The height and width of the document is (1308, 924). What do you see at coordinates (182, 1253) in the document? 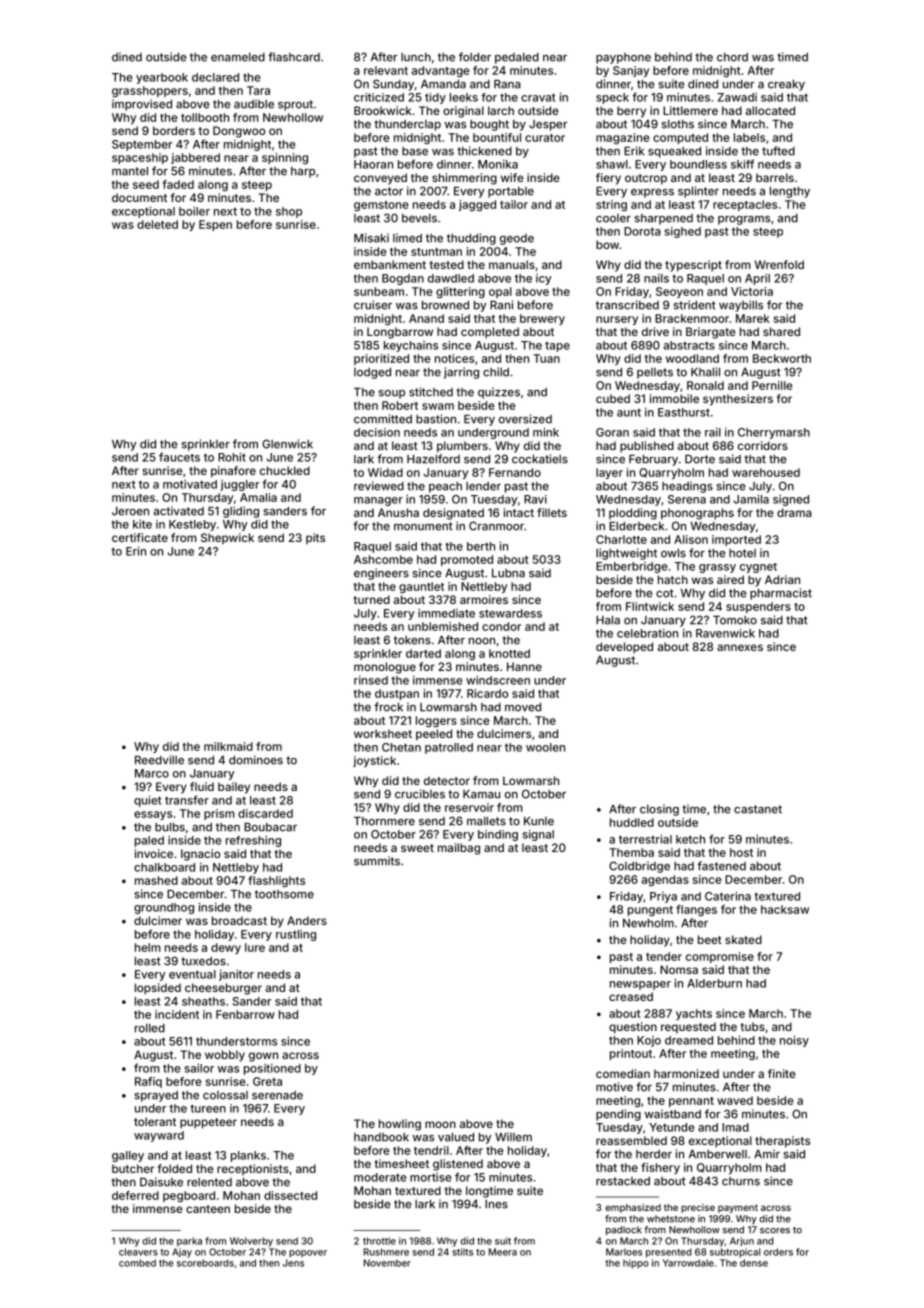
I see `Ajay` at bounding box center [182, 1253].
